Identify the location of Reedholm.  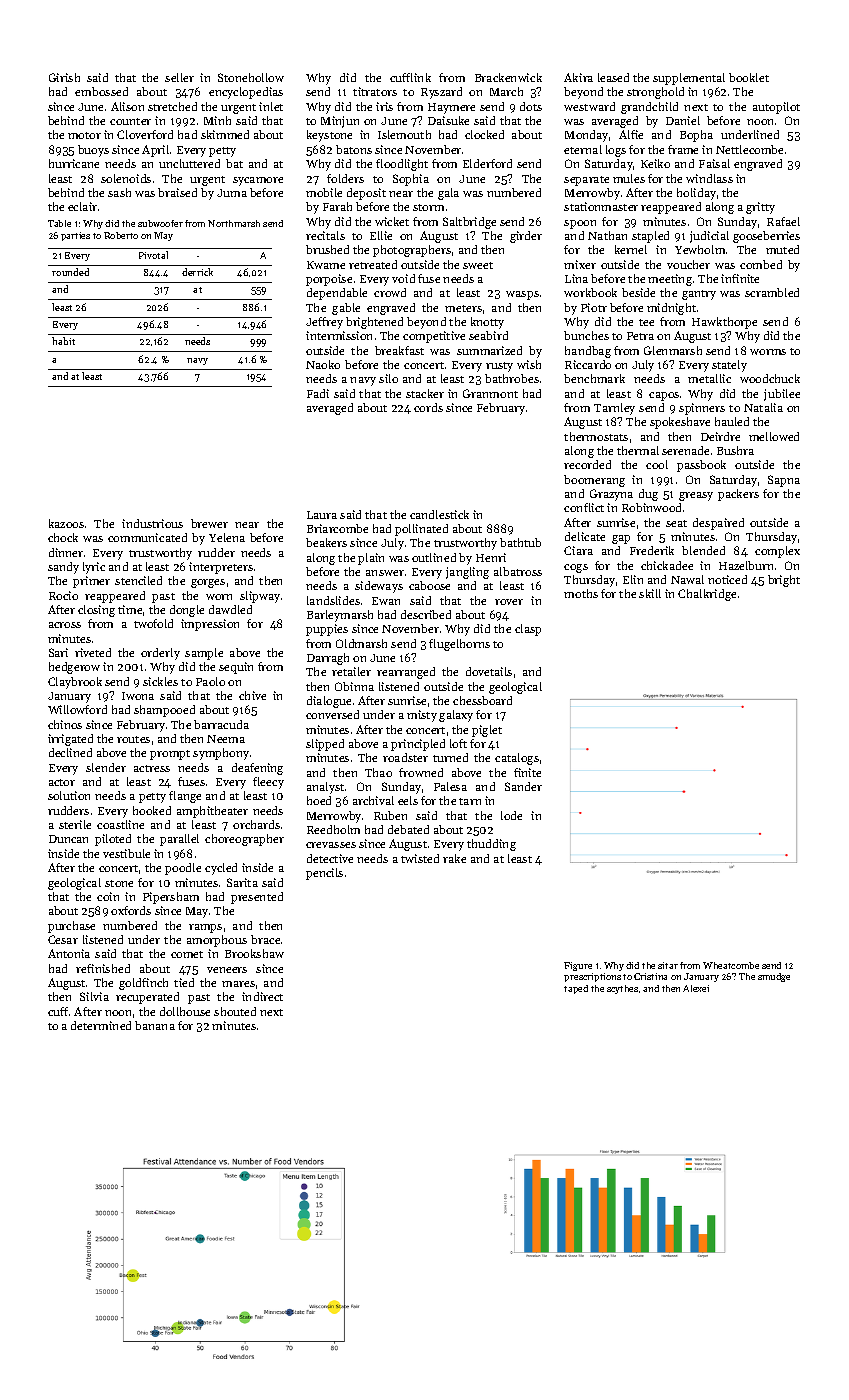
(333, 829).
